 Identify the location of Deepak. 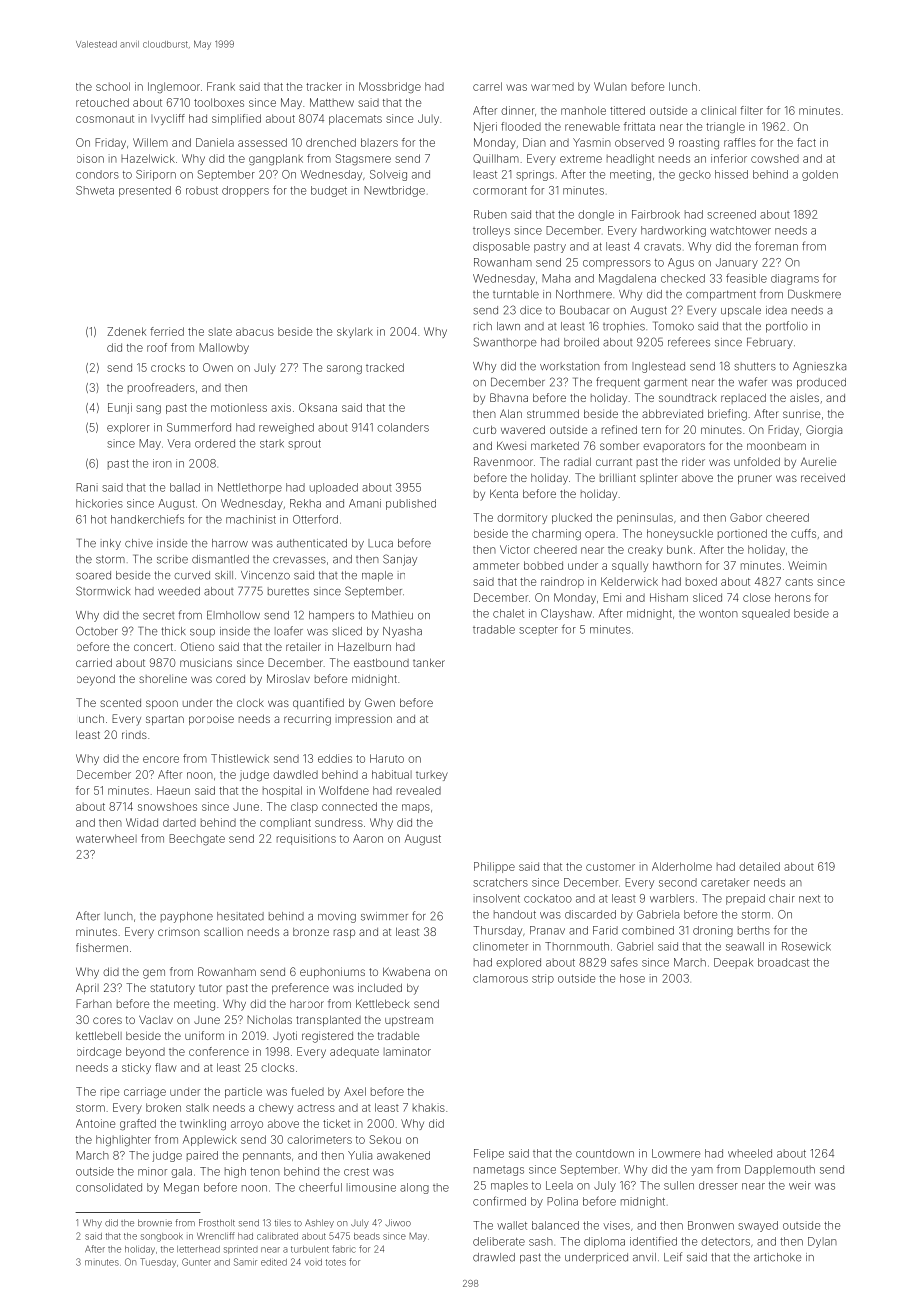
(733, 963).
